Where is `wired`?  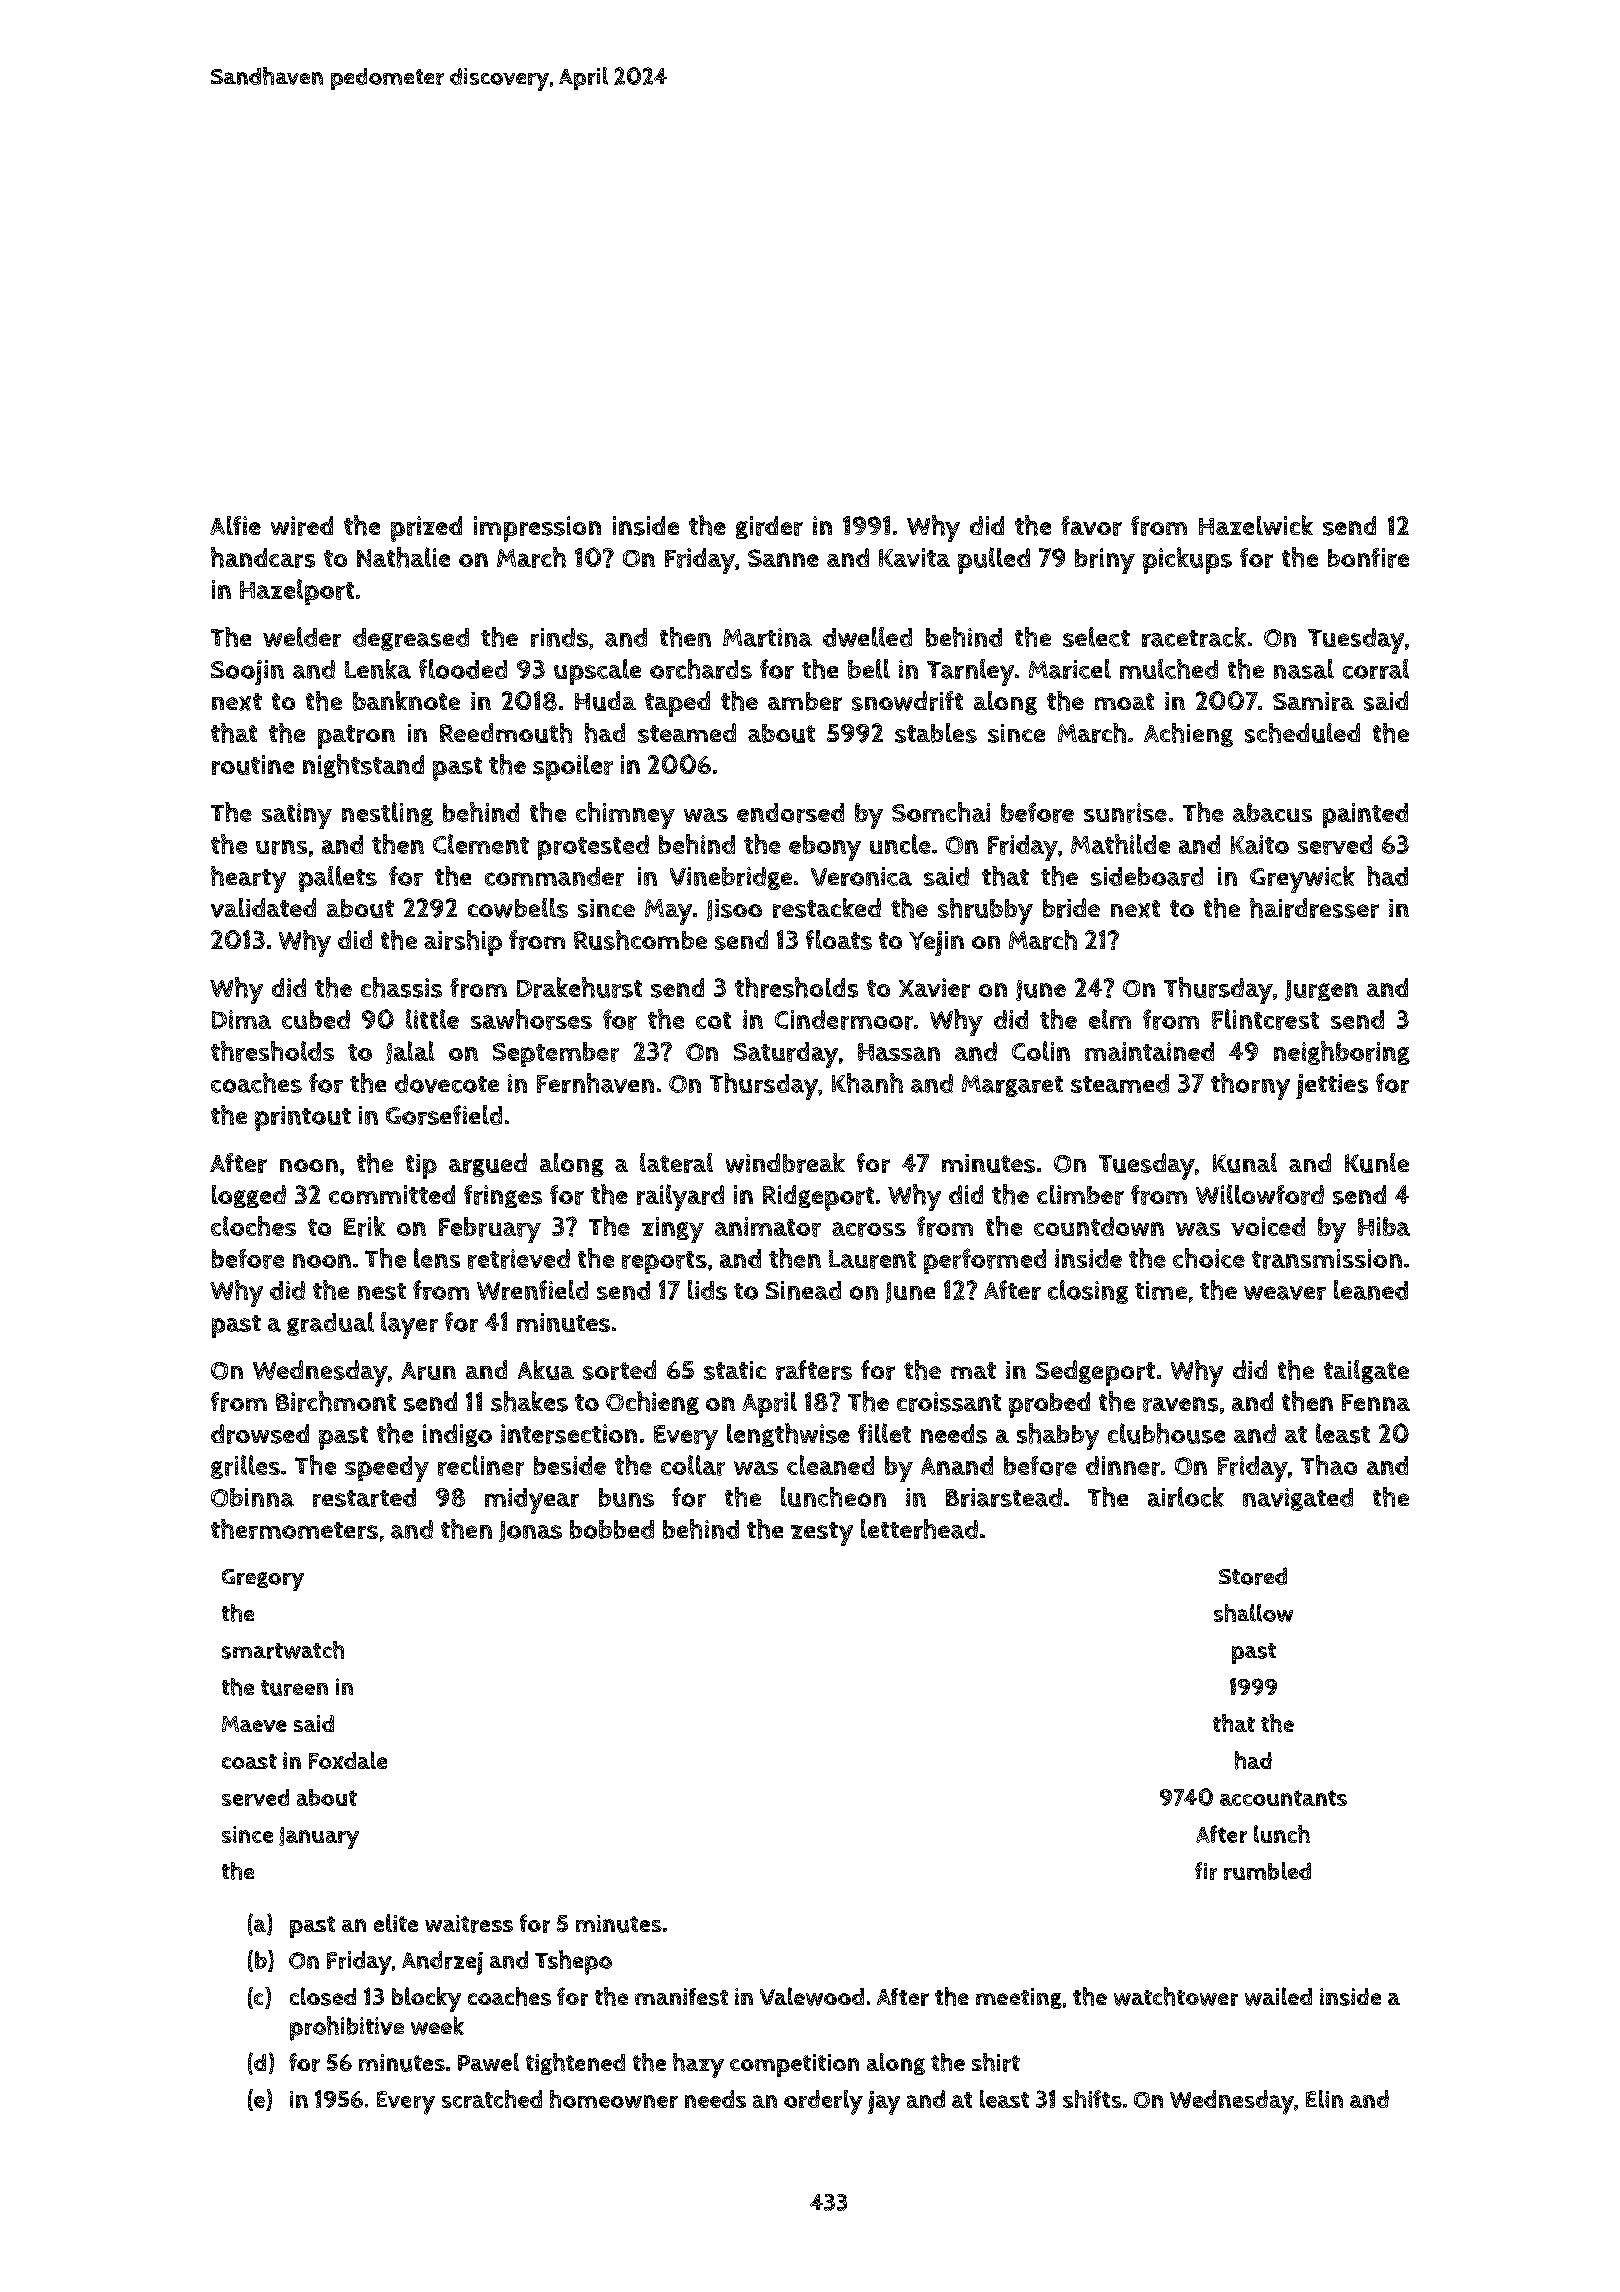 wired is located at coordinates (302, 526).
